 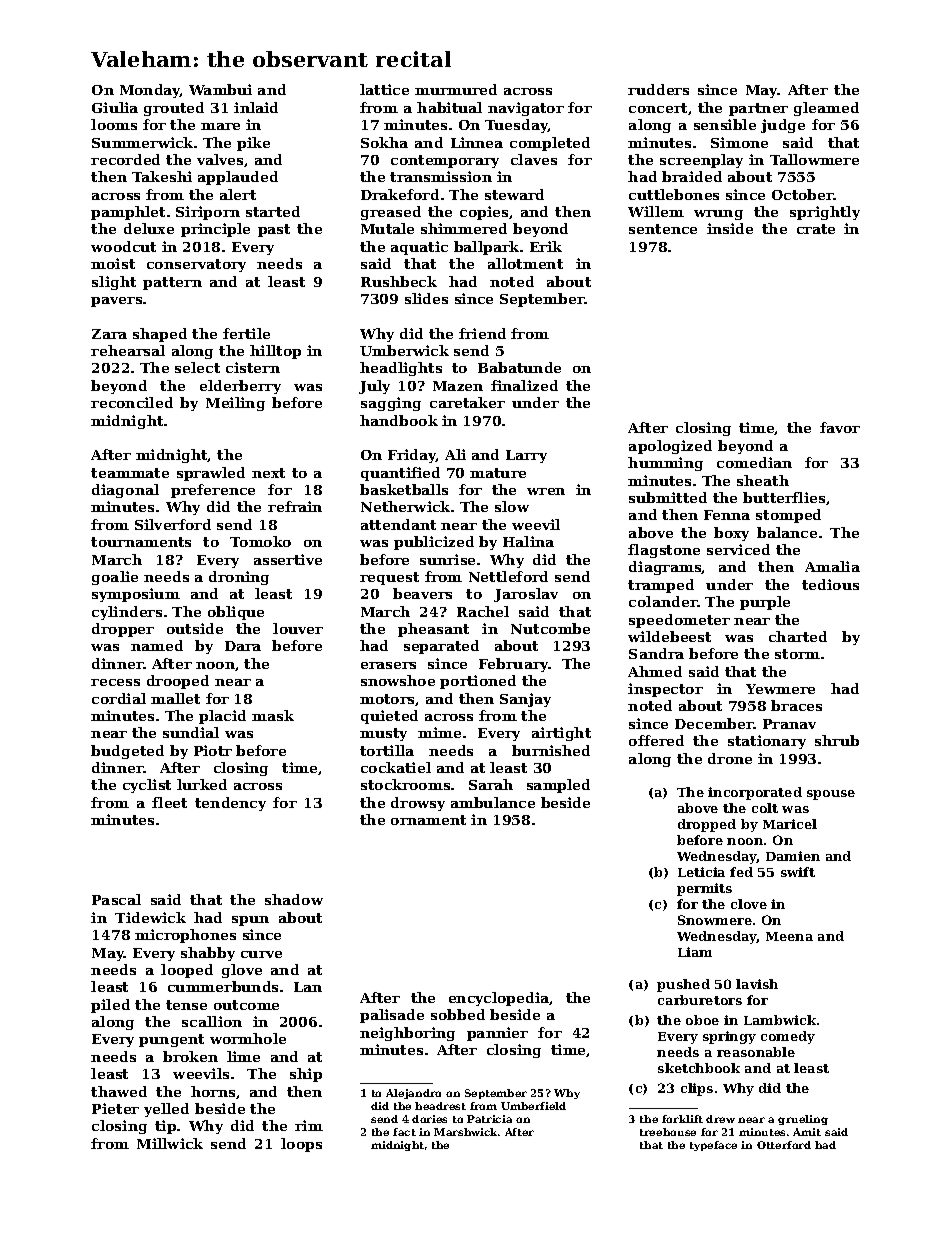 What do you see at coordinates (197, 367) in the page?
I see `select` at bounding box center [197, 367].
